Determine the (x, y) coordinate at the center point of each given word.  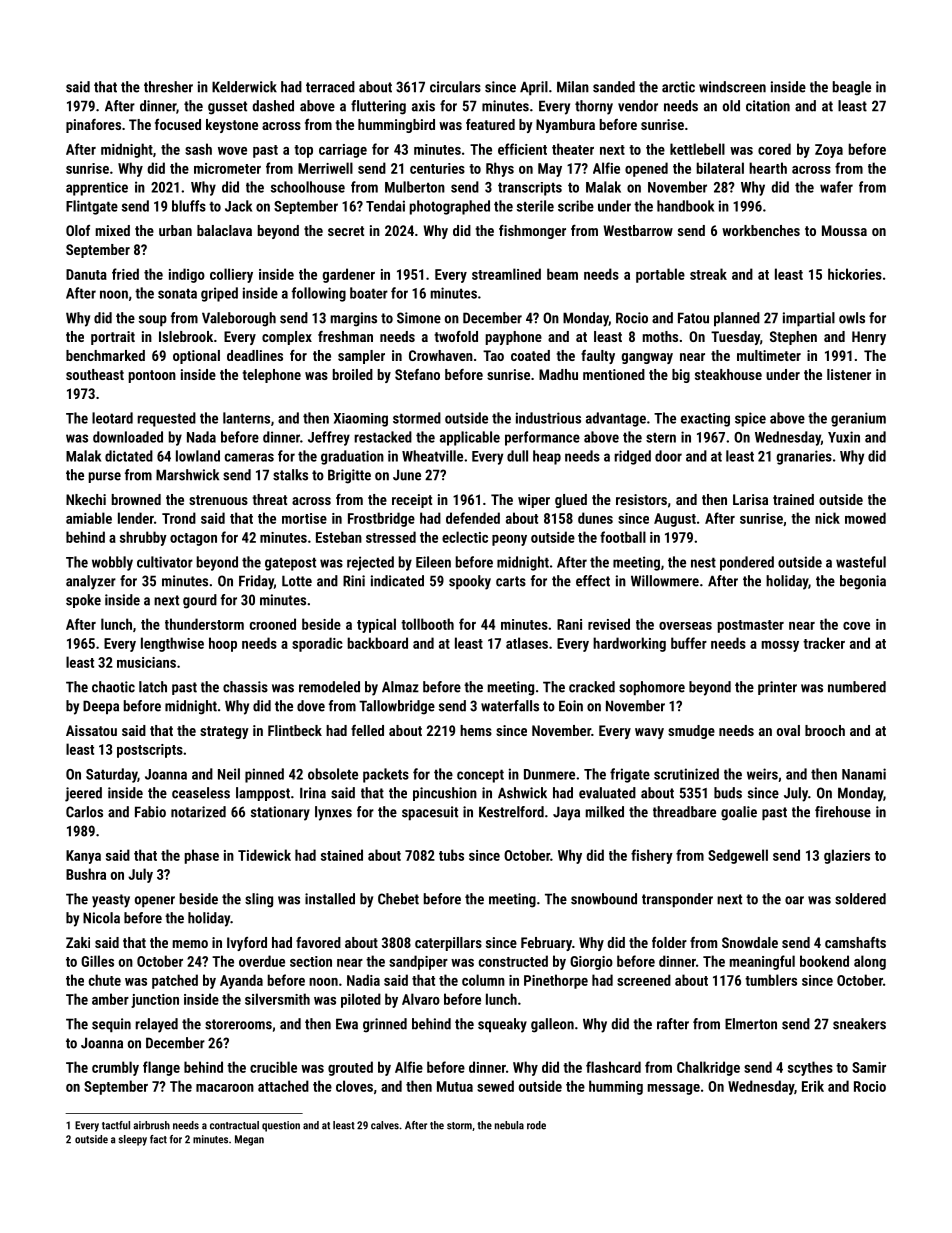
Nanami (864, 774)
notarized (198, 812)
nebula (509, 1125)
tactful (116, 1125)
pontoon (152, 376)
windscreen (732, 87)
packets (386, 775)
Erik (813, 1086)
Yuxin (844, 437)
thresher (168, 87)
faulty (598, 357)
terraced (330, 87)
